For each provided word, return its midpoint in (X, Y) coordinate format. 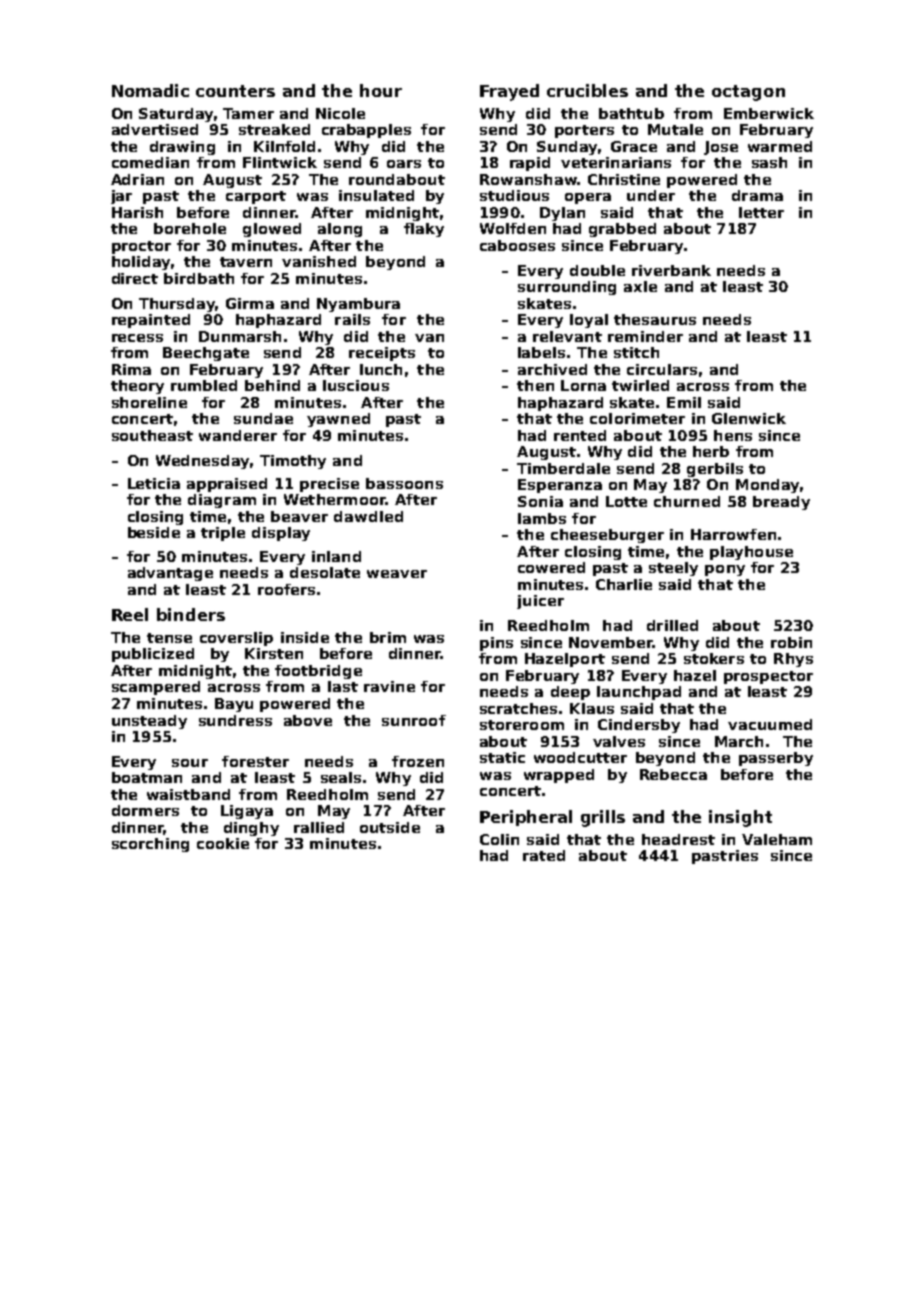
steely (673, 569)
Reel (130, 614)
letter (761, 212)
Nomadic (150, 90)
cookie (223, 843)
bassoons (404, 483)
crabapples (366, 131)
